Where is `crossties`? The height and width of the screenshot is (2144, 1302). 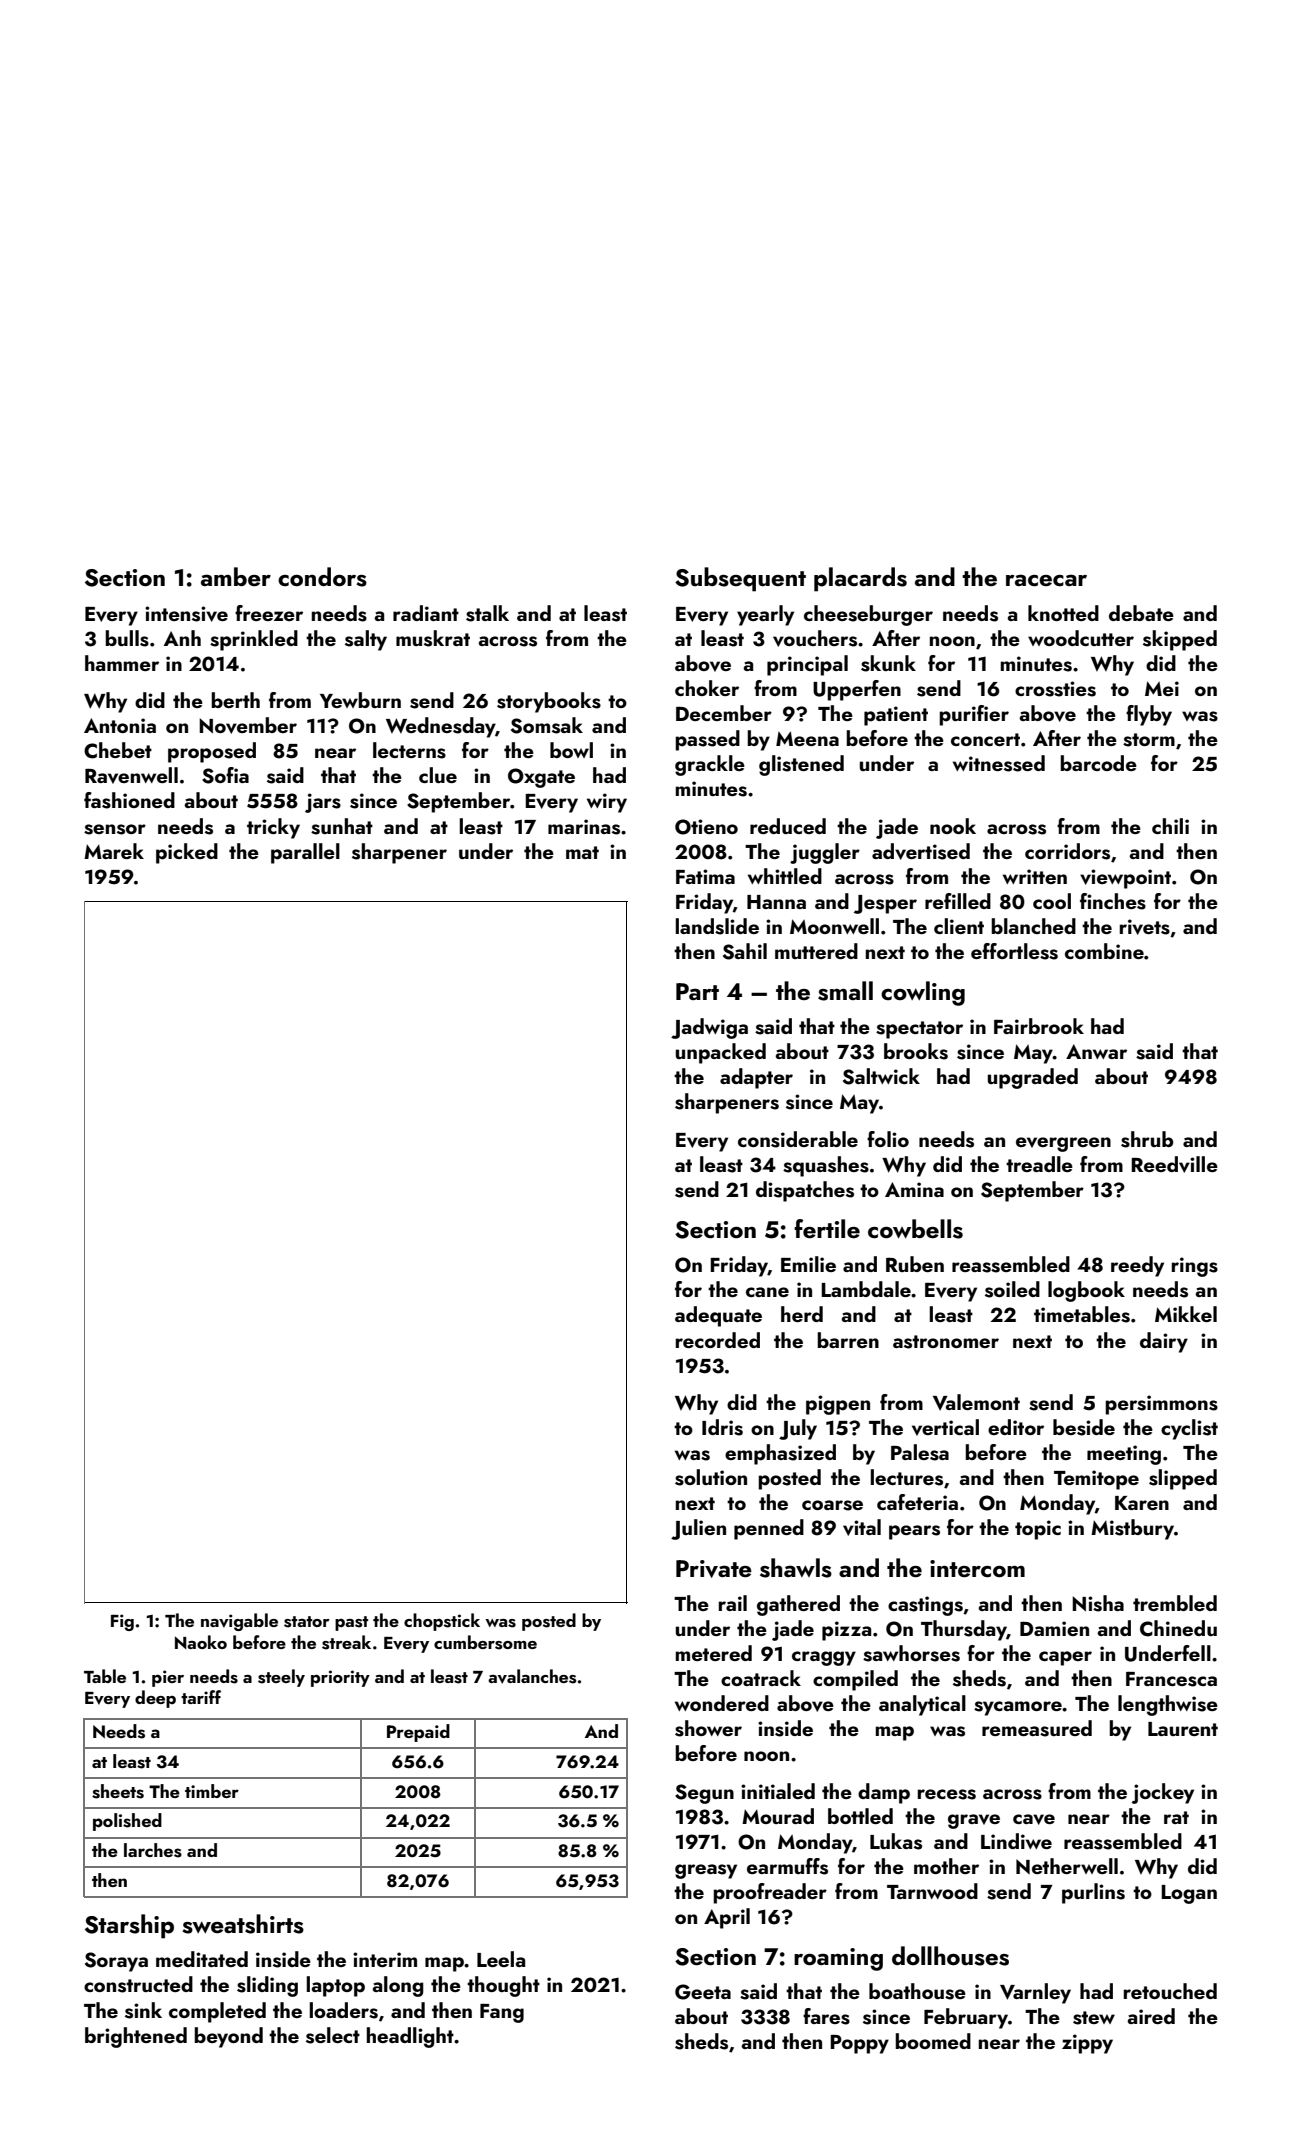
crossties is located at coordinates (1055, 689).
